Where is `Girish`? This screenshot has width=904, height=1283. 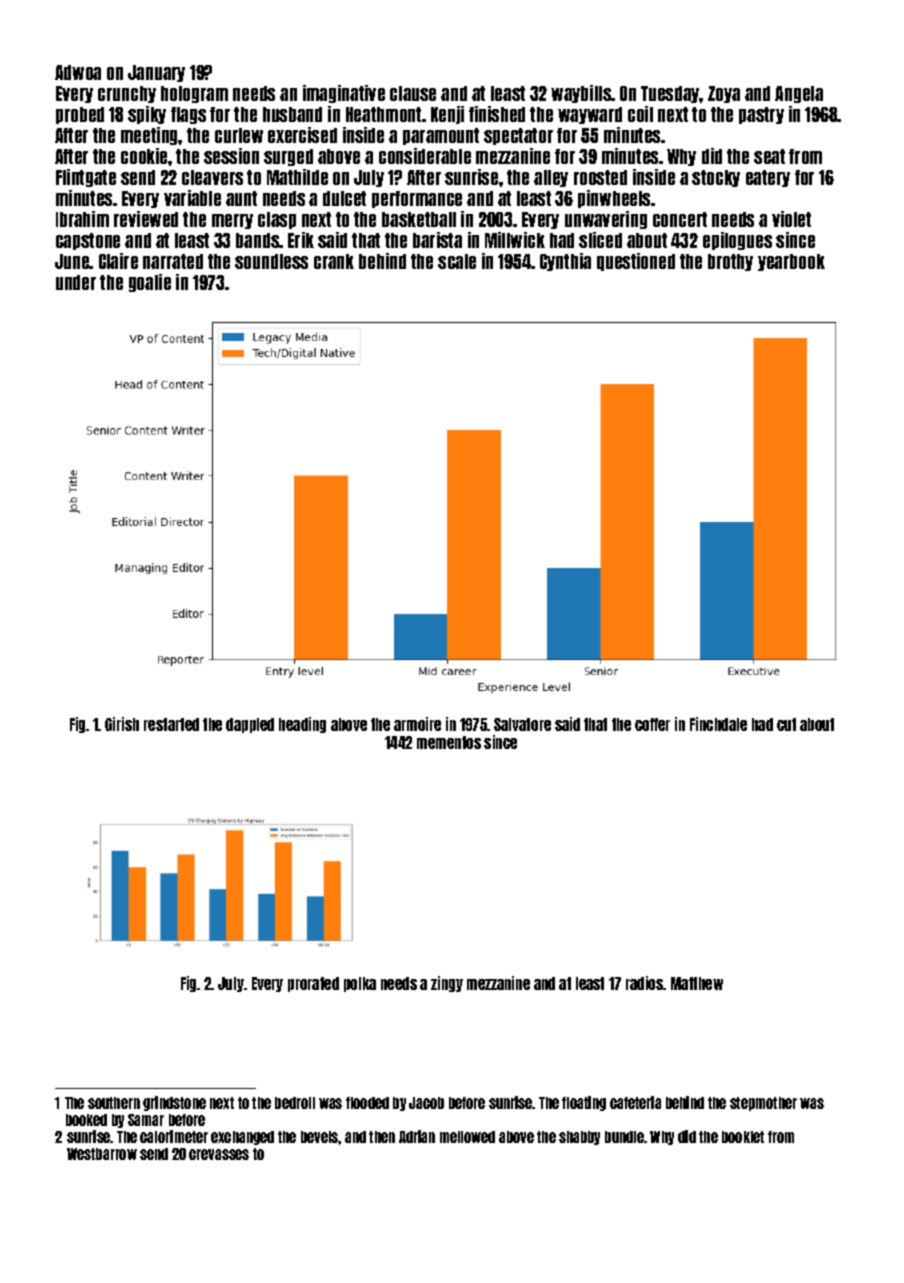
Girish is located at coordinates (122, 724).
